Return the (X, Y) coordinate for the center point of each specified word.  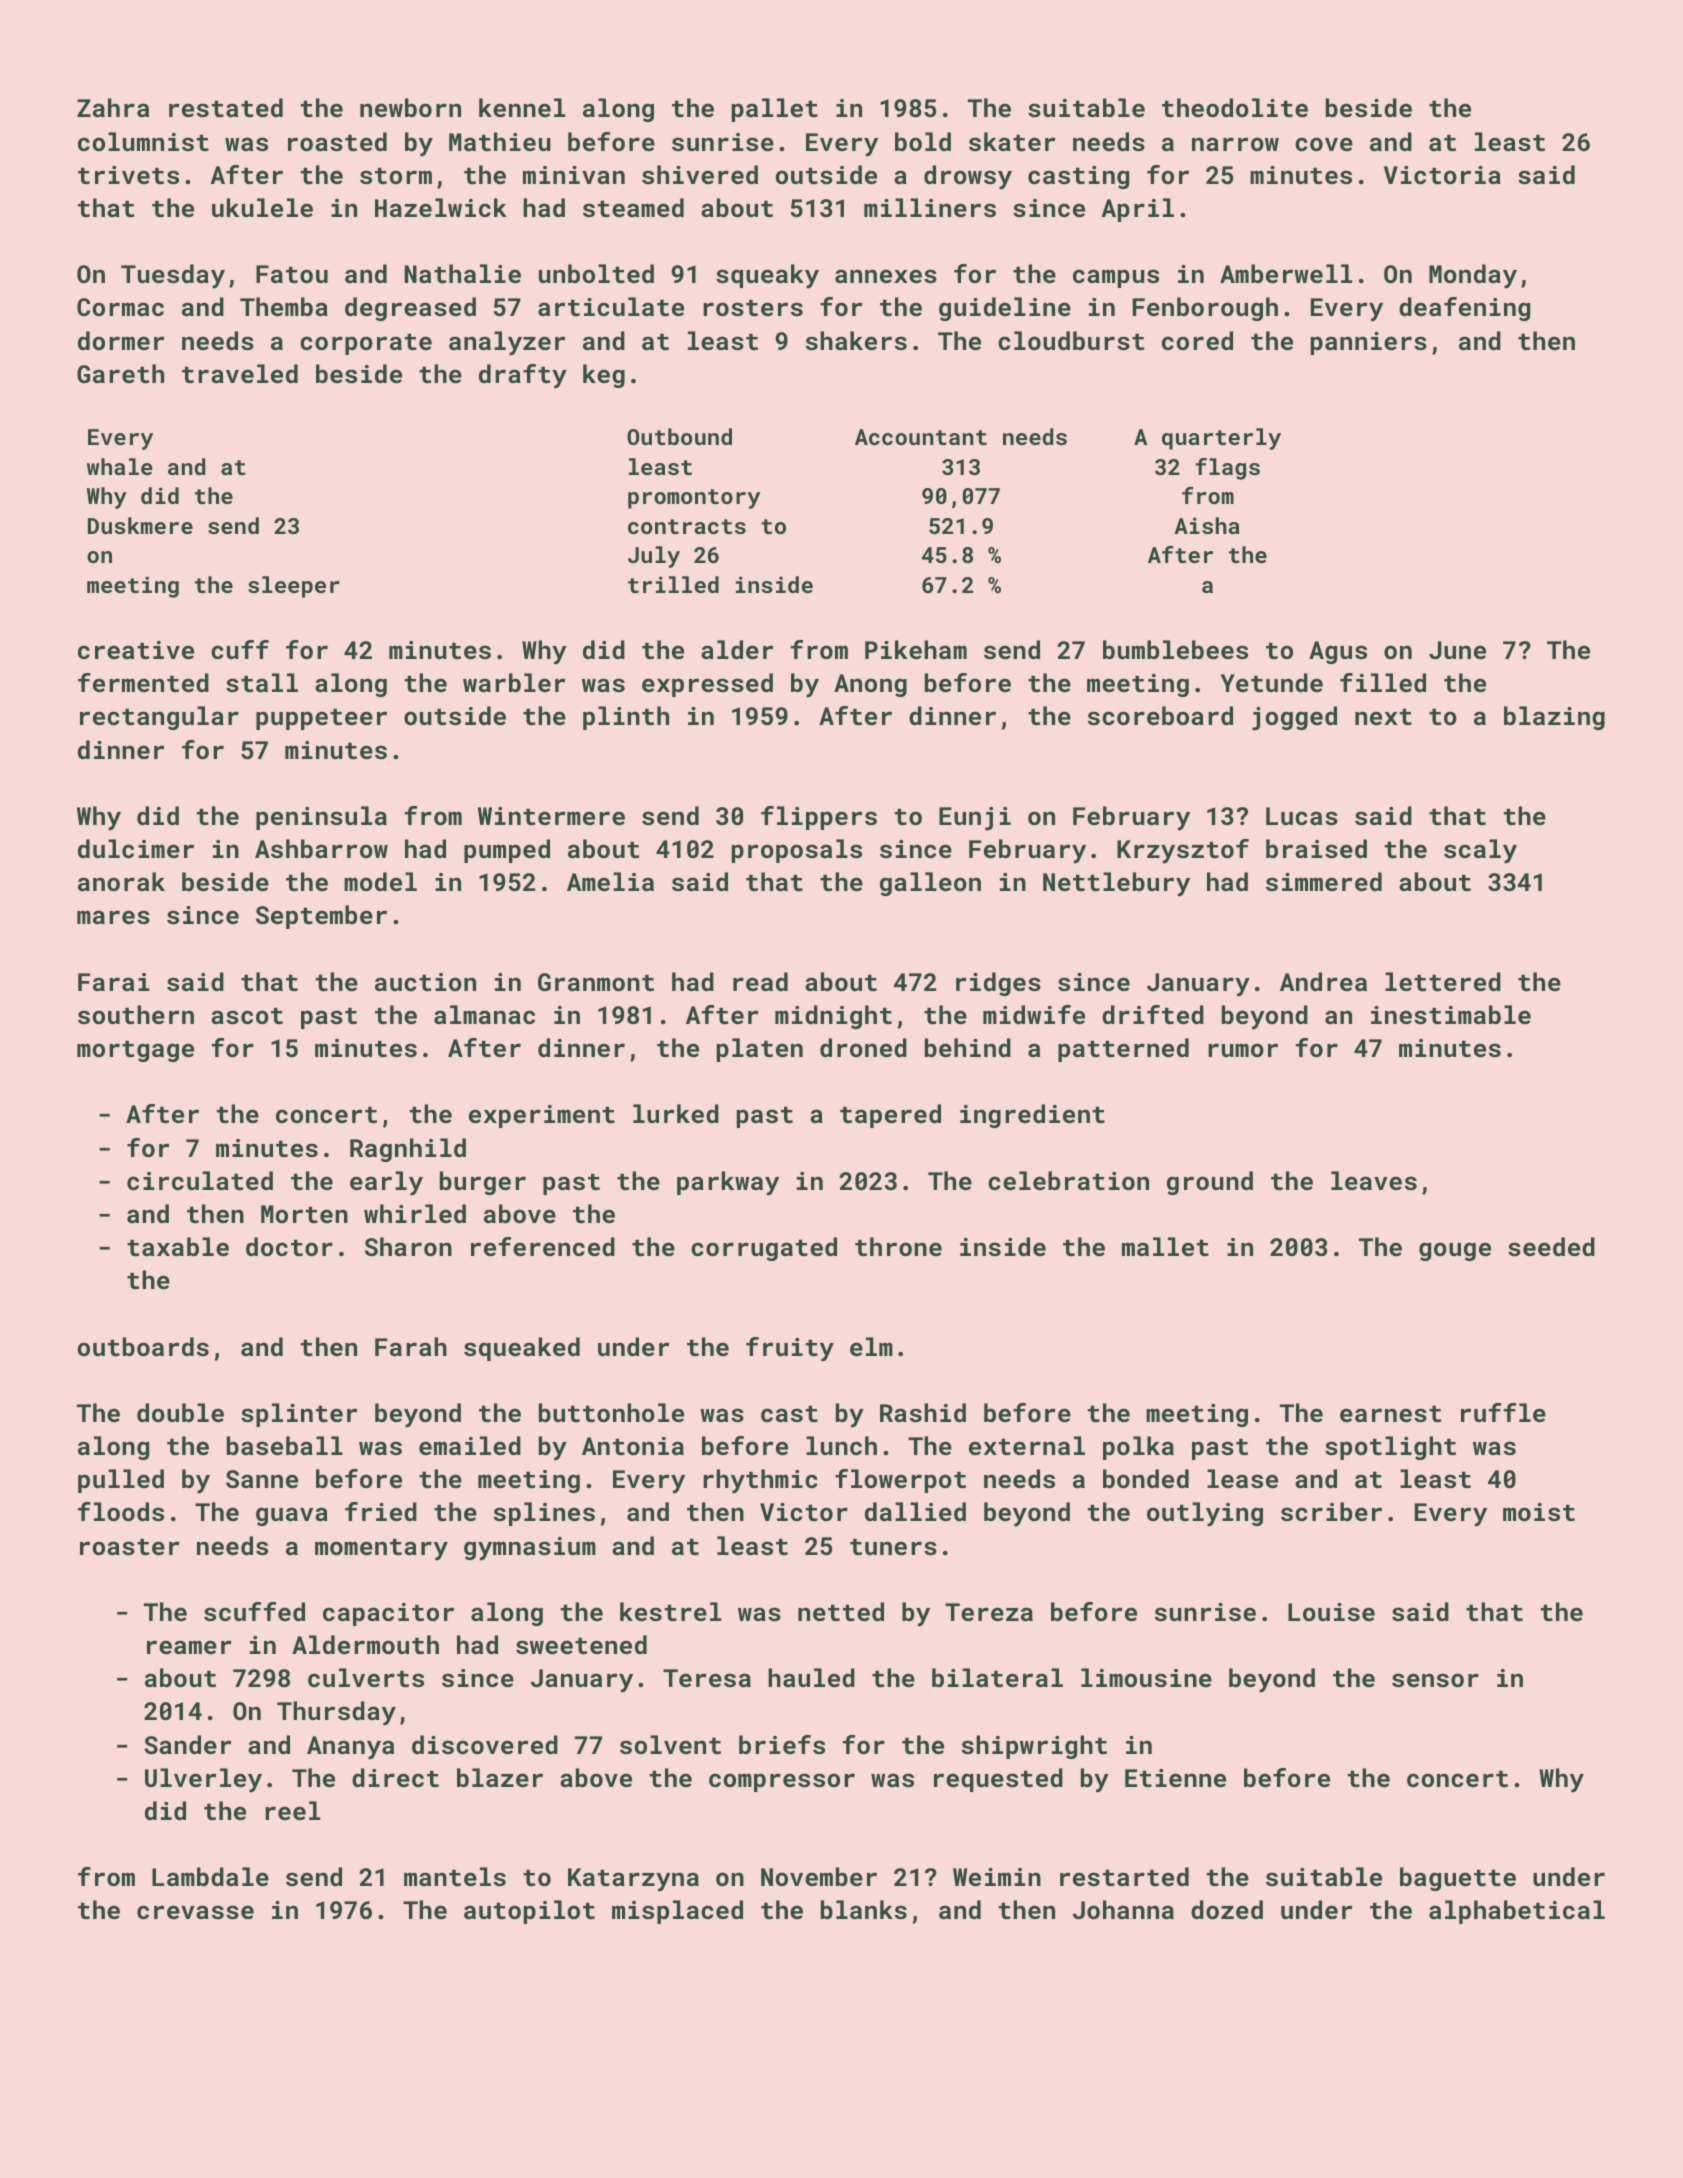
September (321, 917)
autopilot (529, 1912)
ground (1210, 1183)
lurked (676, 1113)
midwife (1034, 1014)
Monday (1473, 276)
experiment (542, 1116)
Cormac (120, 307)
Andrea (1323, 981)
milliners (930, 207)
